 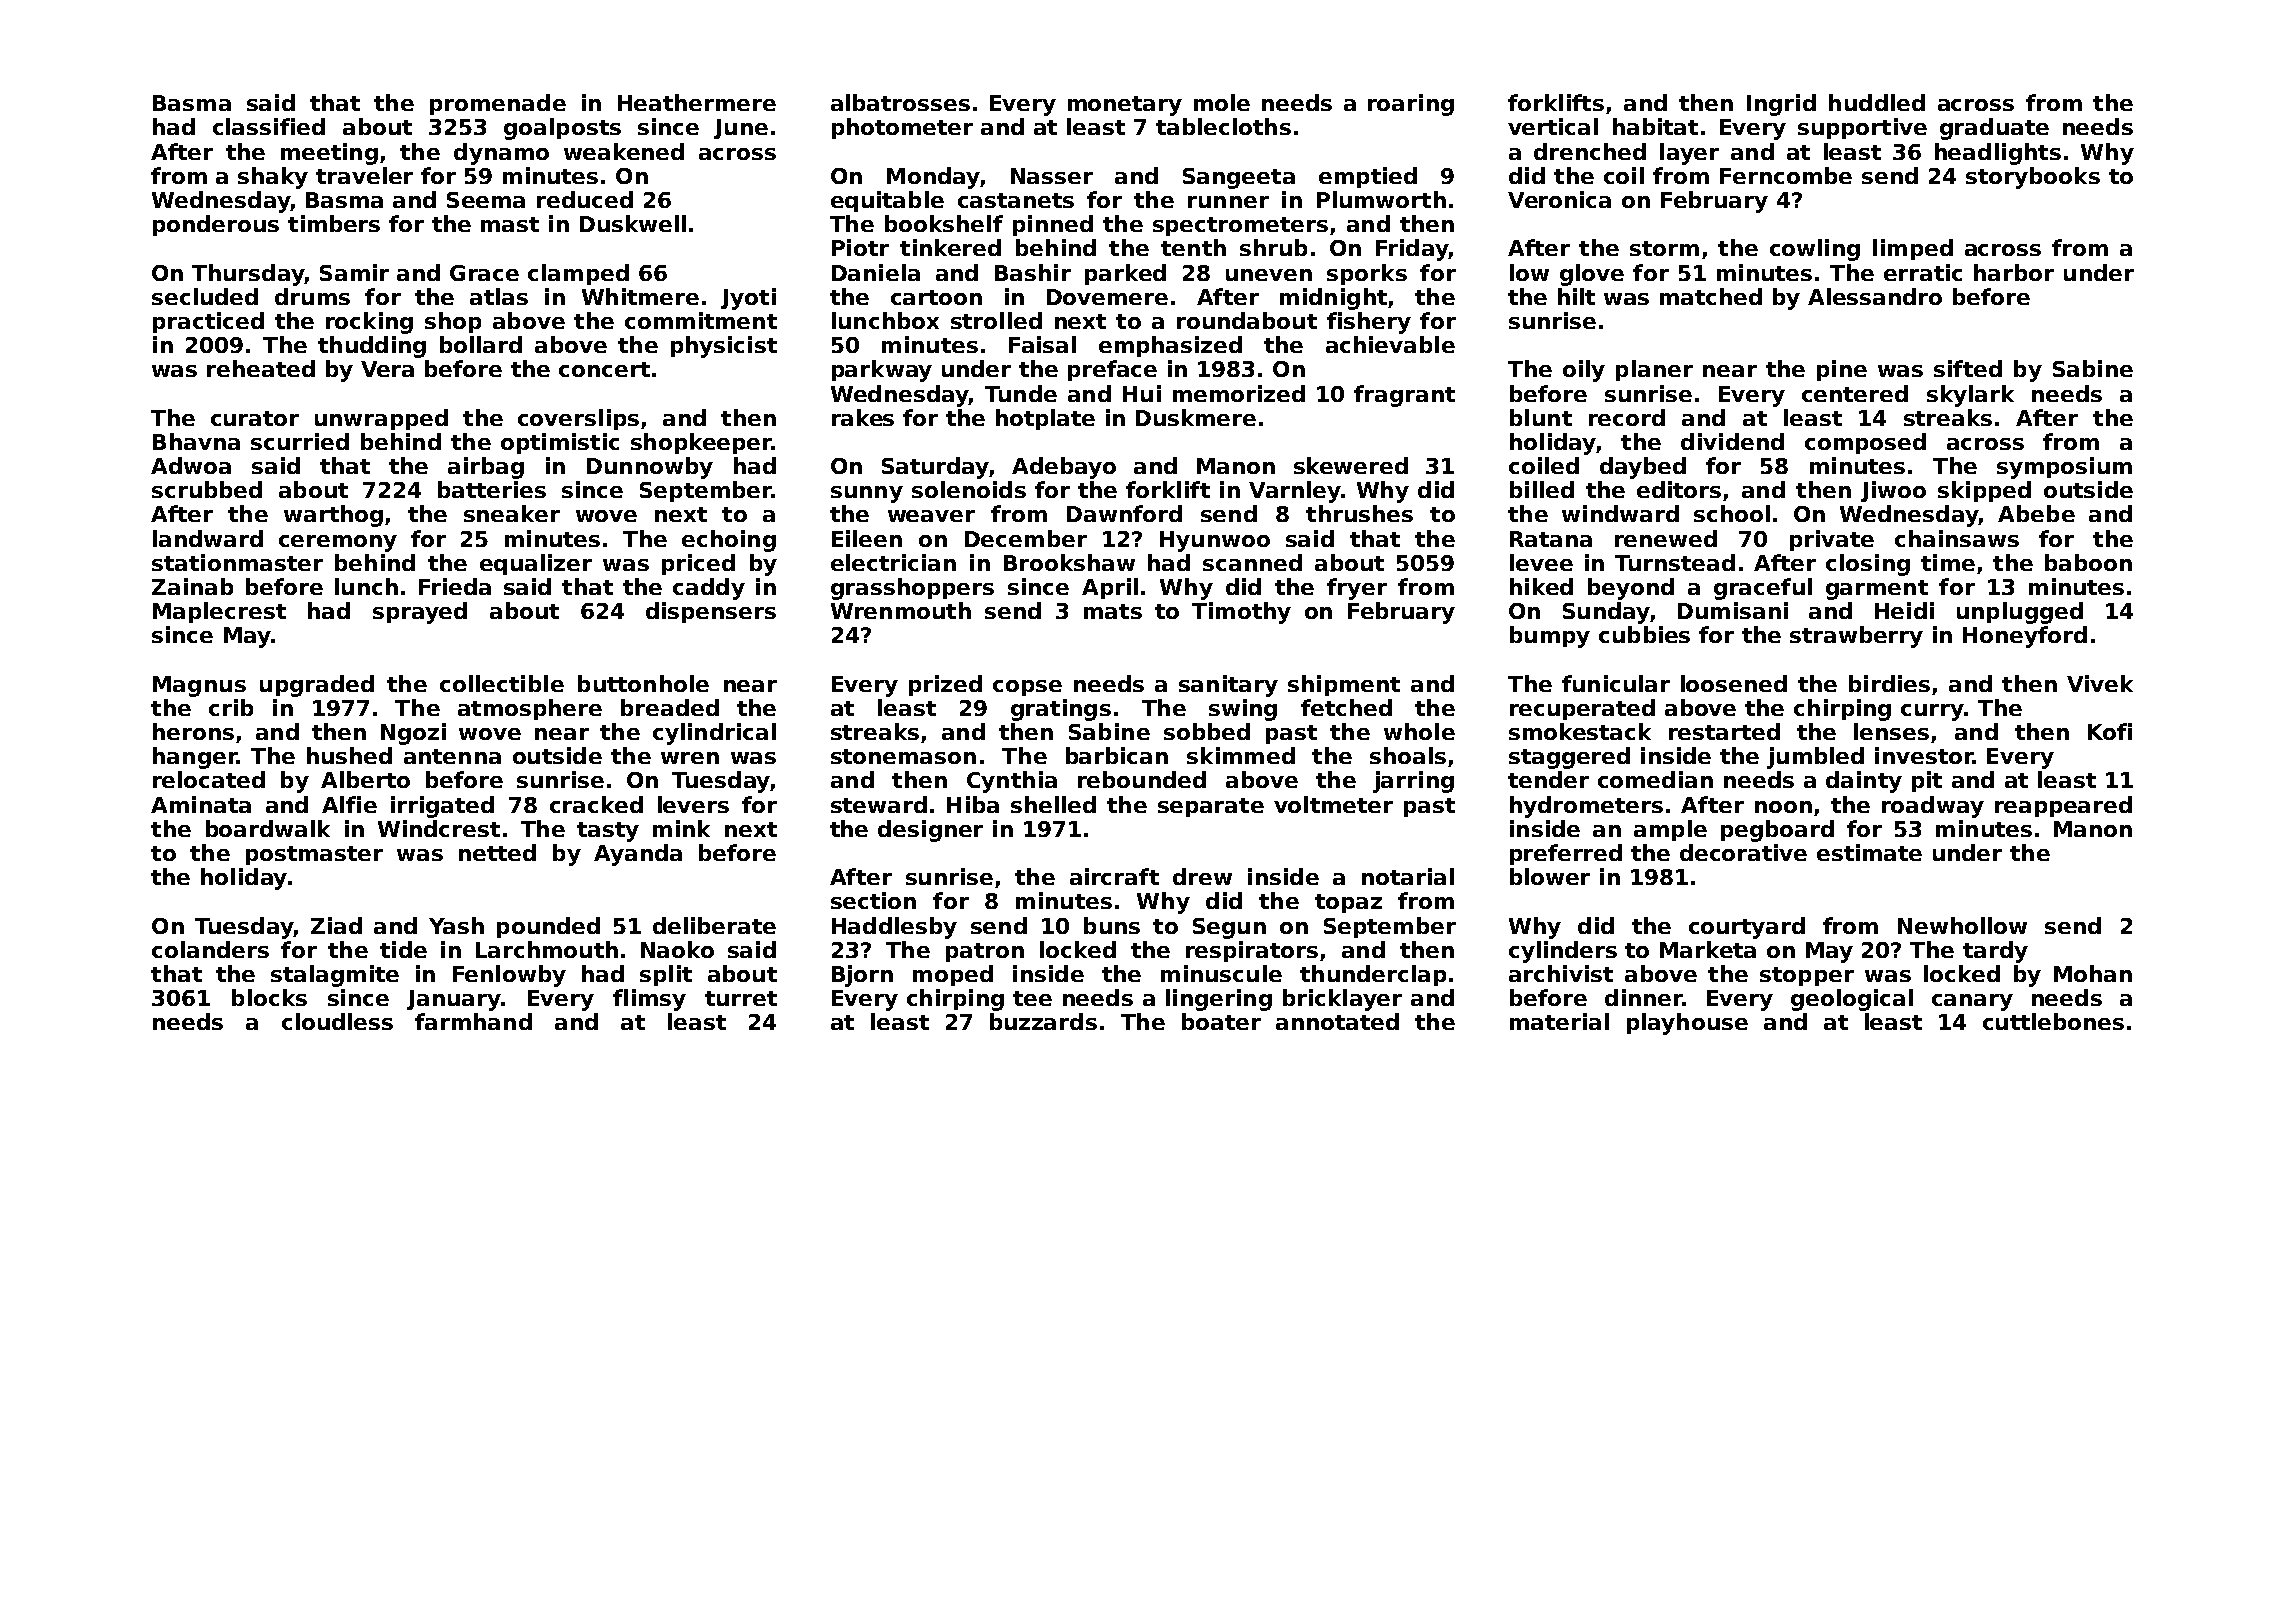 What do you see at coordinates (498, 104) in the page?
I see `promenade` at bounding box center [498, 104].
